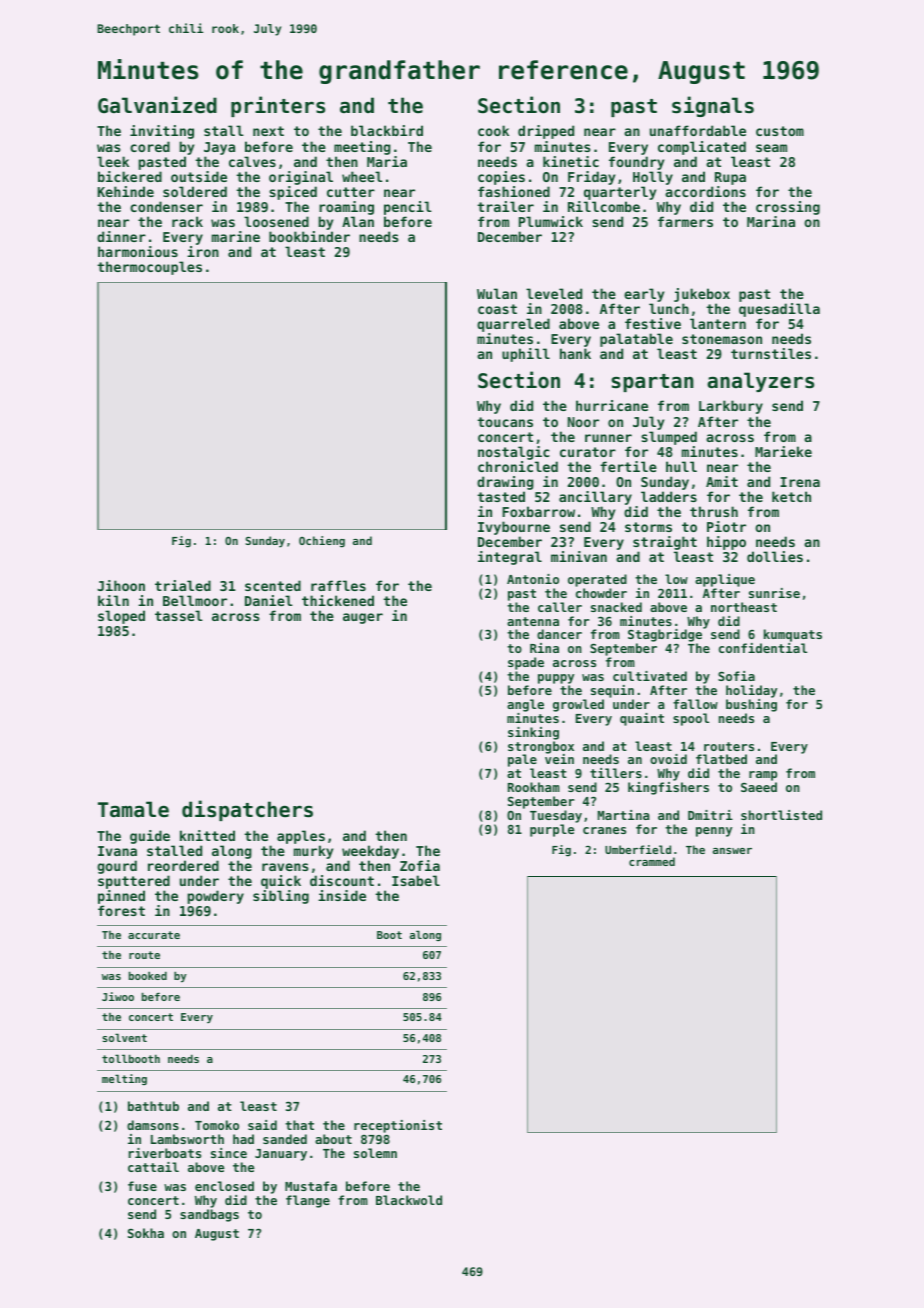 The width and height of the page is (924, 1308). Describe the element at coordinates (522, 760) in the page. I see `pale` at that location.
